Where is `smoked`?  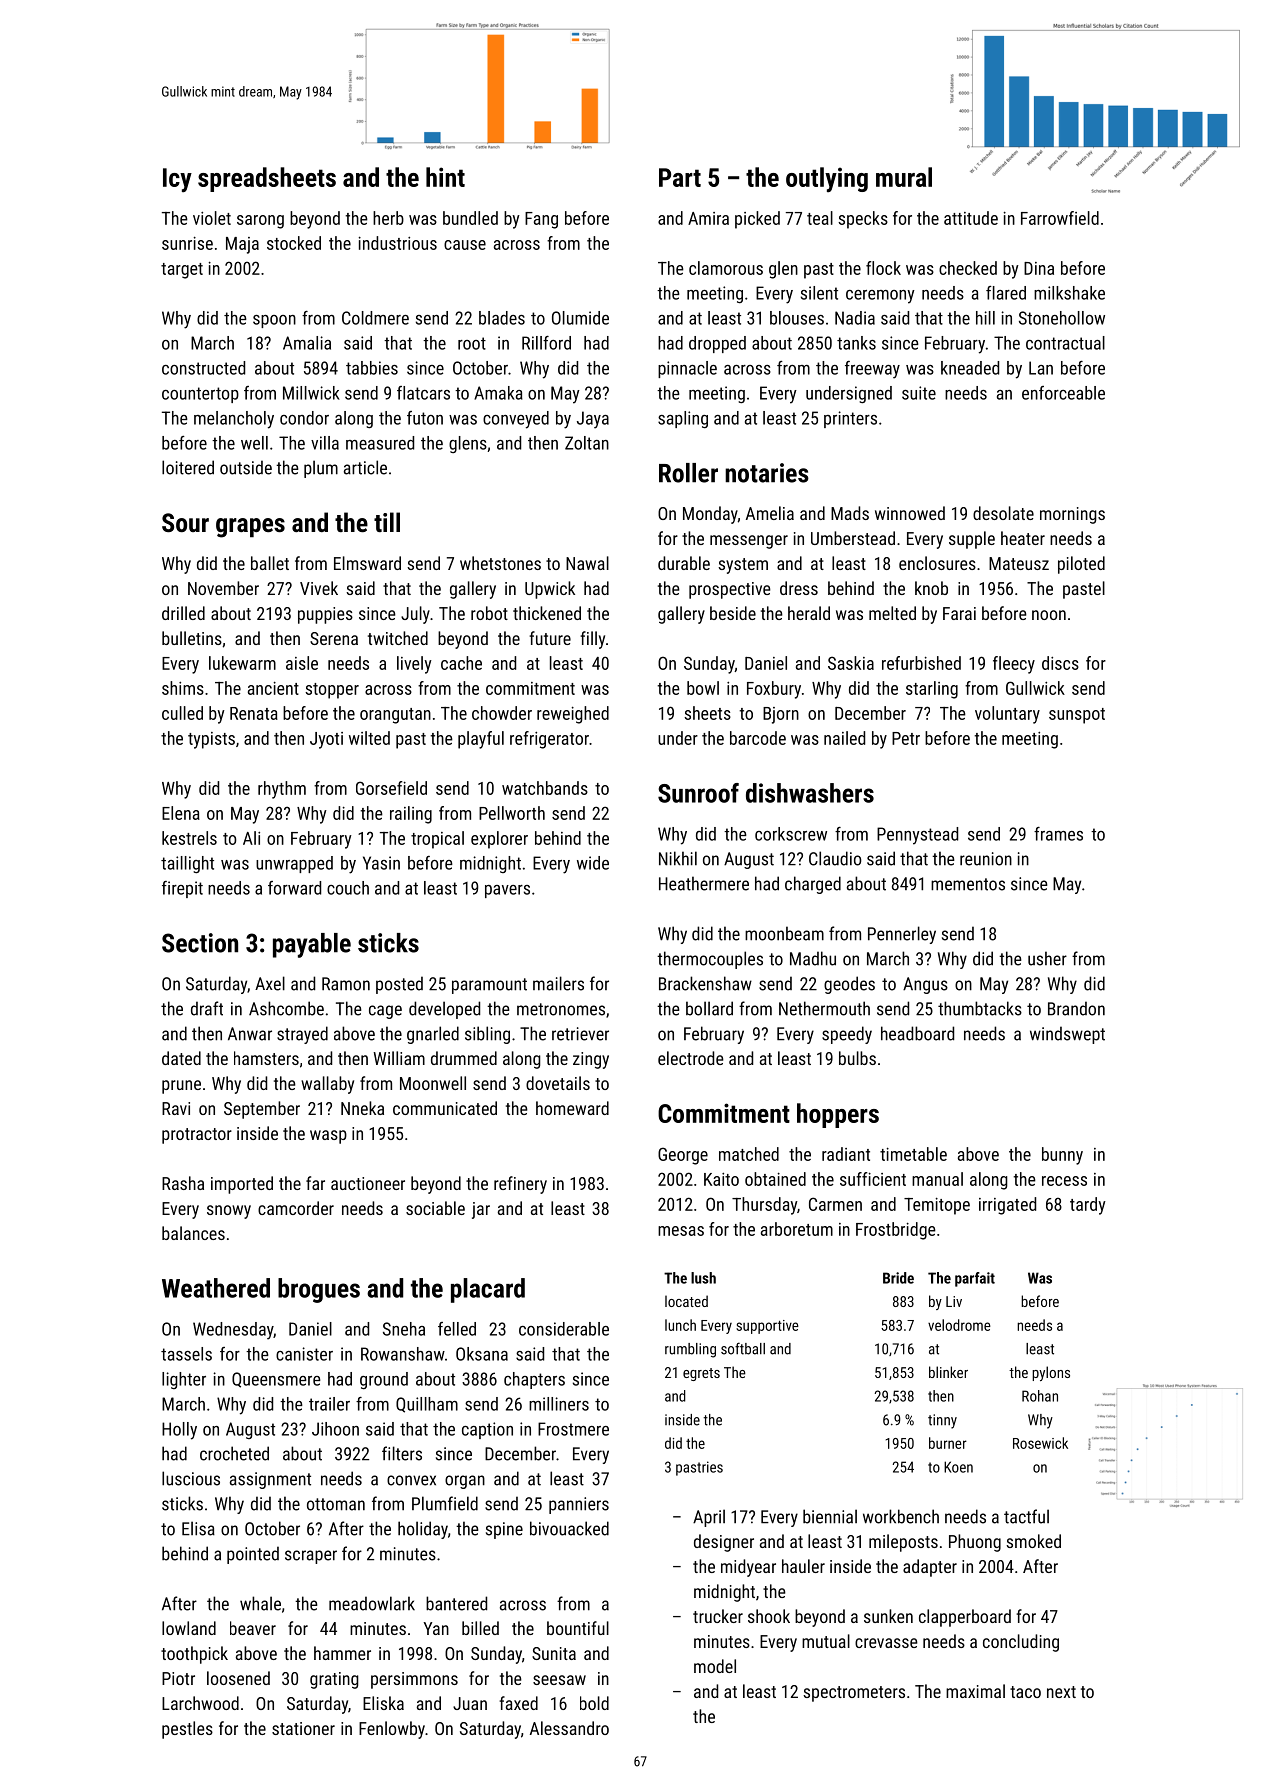
smoked is located at coordinates (1033, 1541).
